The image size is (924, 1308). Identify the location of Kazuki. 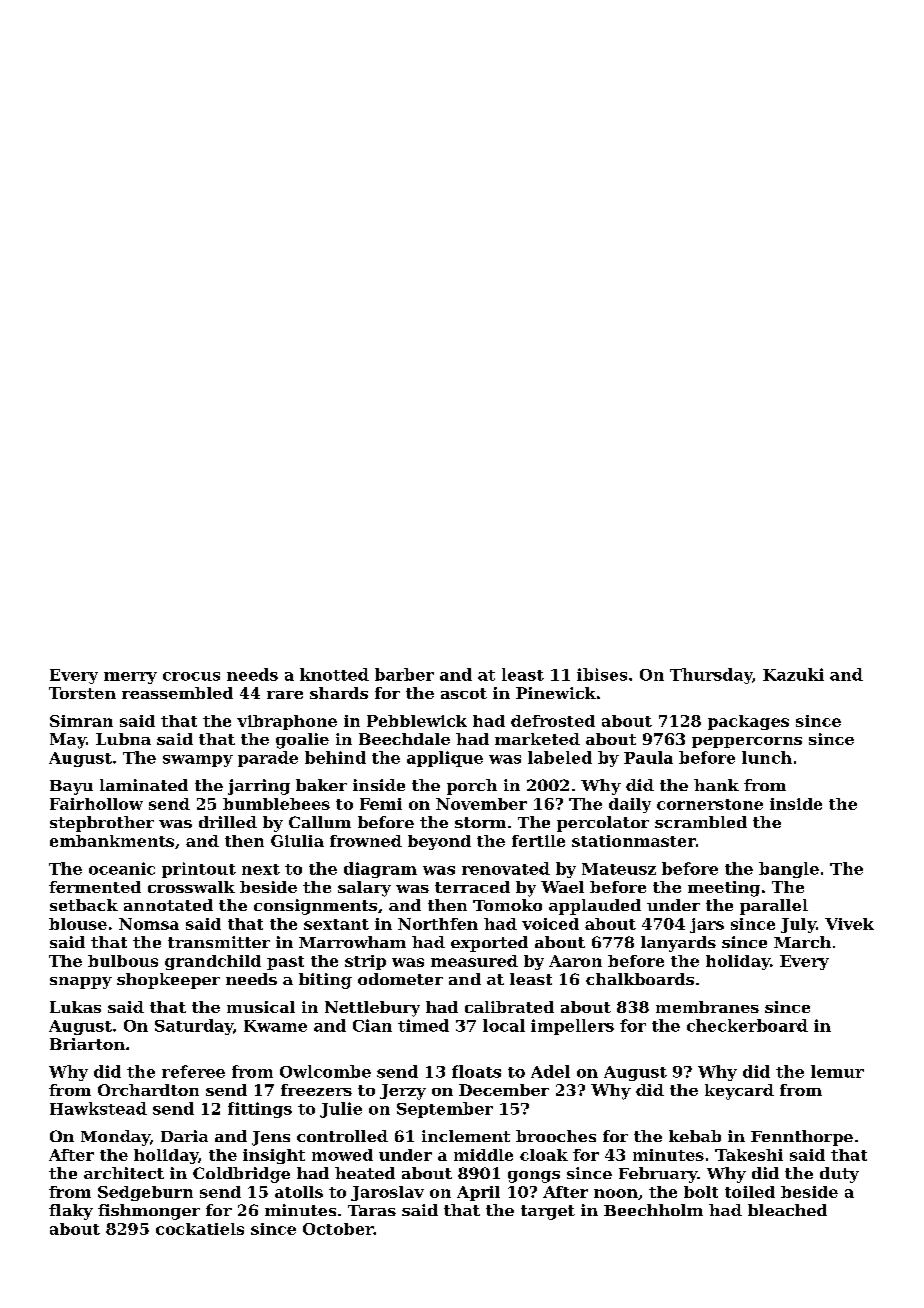
(793, 674).
